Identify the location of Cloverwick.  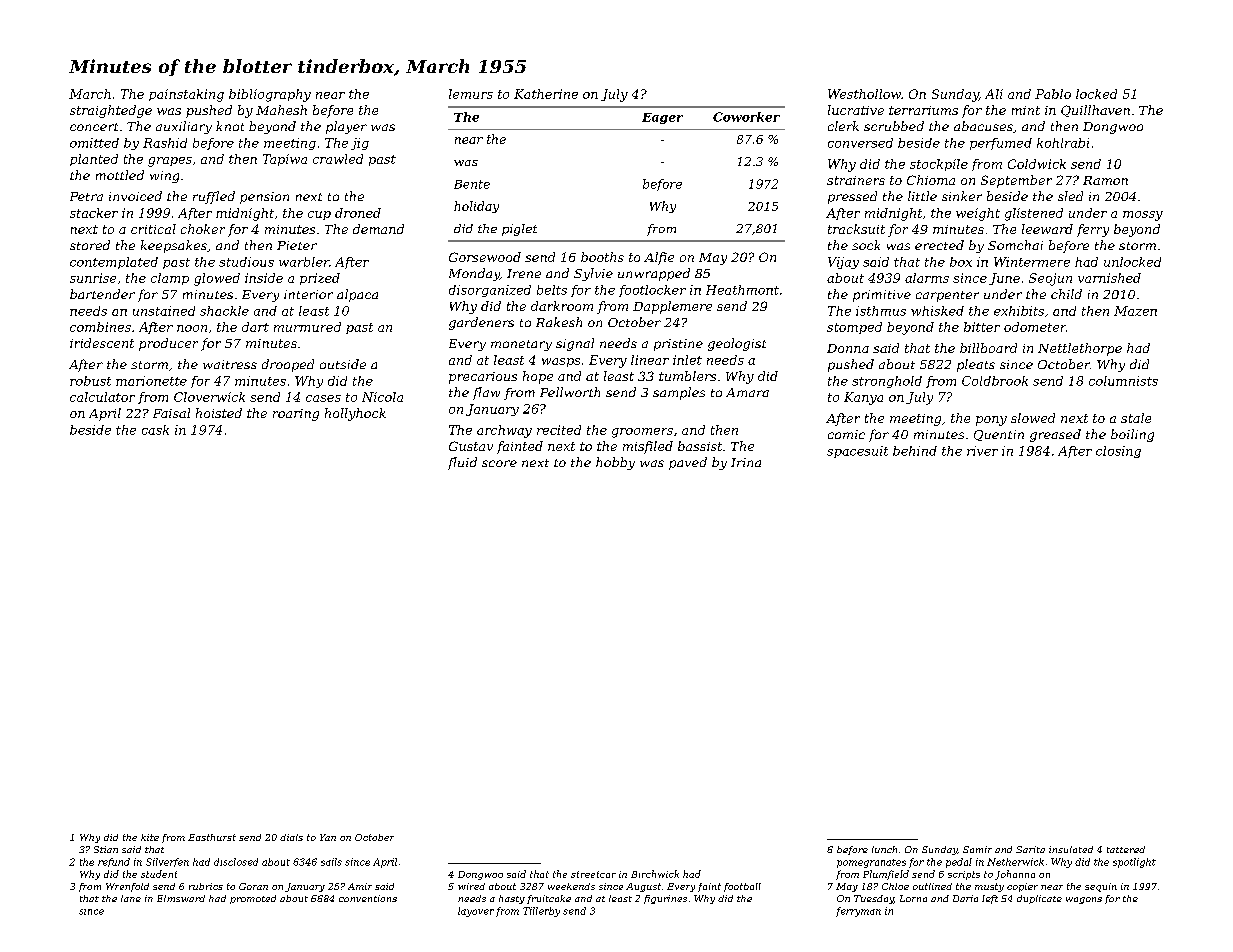
(209, 397).
